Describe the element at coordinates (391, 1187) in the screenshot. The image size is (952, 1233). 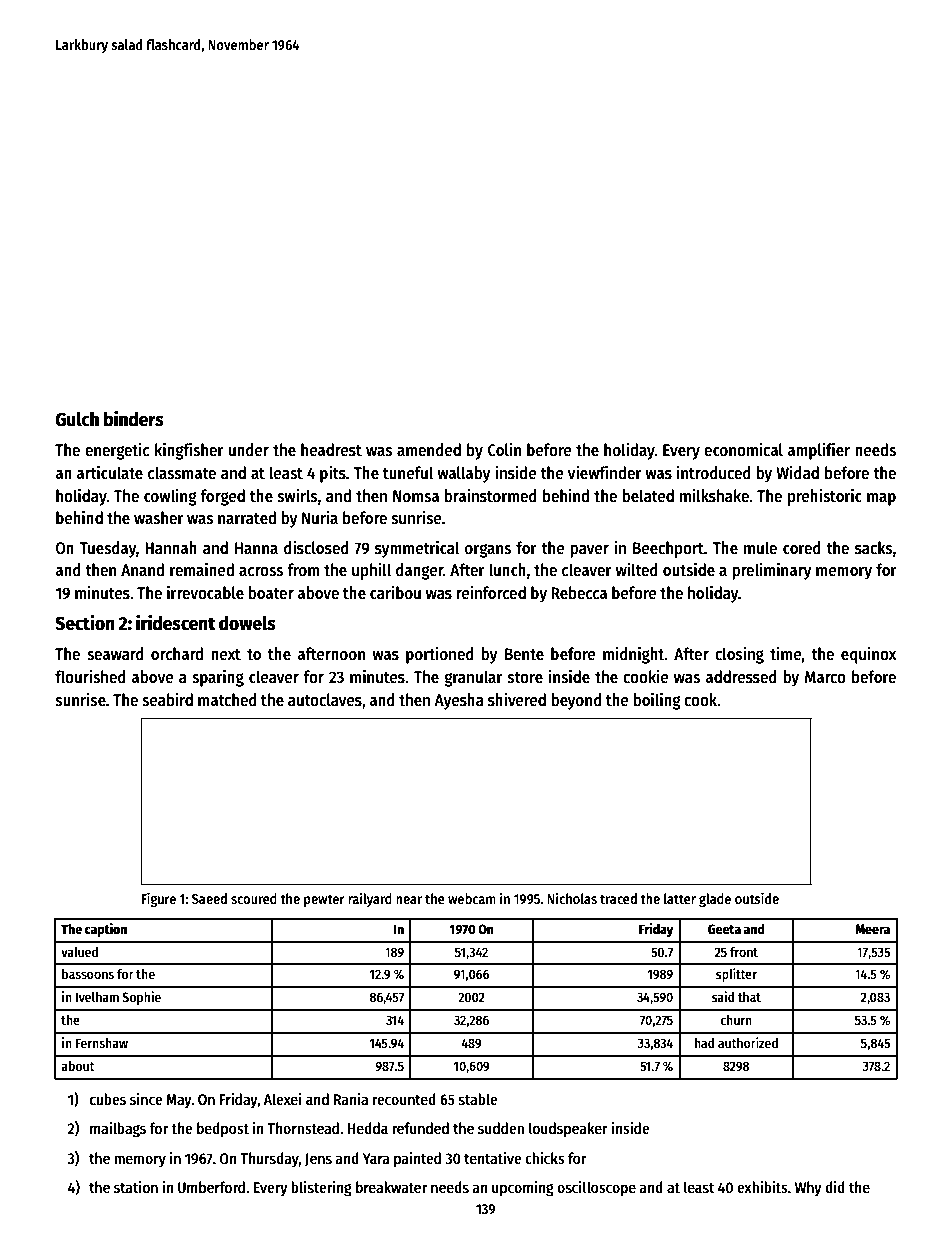
I see `breakwater` at that location.
